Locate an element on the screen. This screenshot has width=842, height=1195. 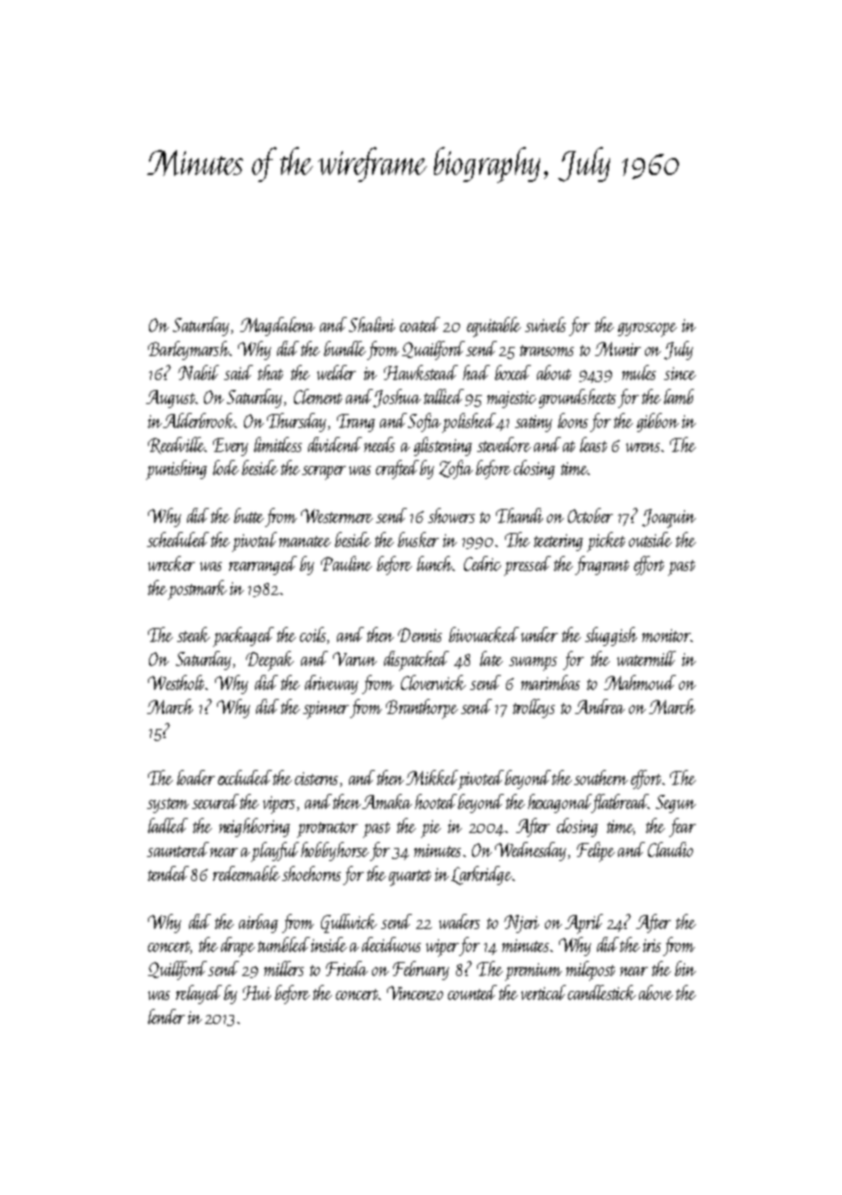
drape is located at coordinates (238, 947).
